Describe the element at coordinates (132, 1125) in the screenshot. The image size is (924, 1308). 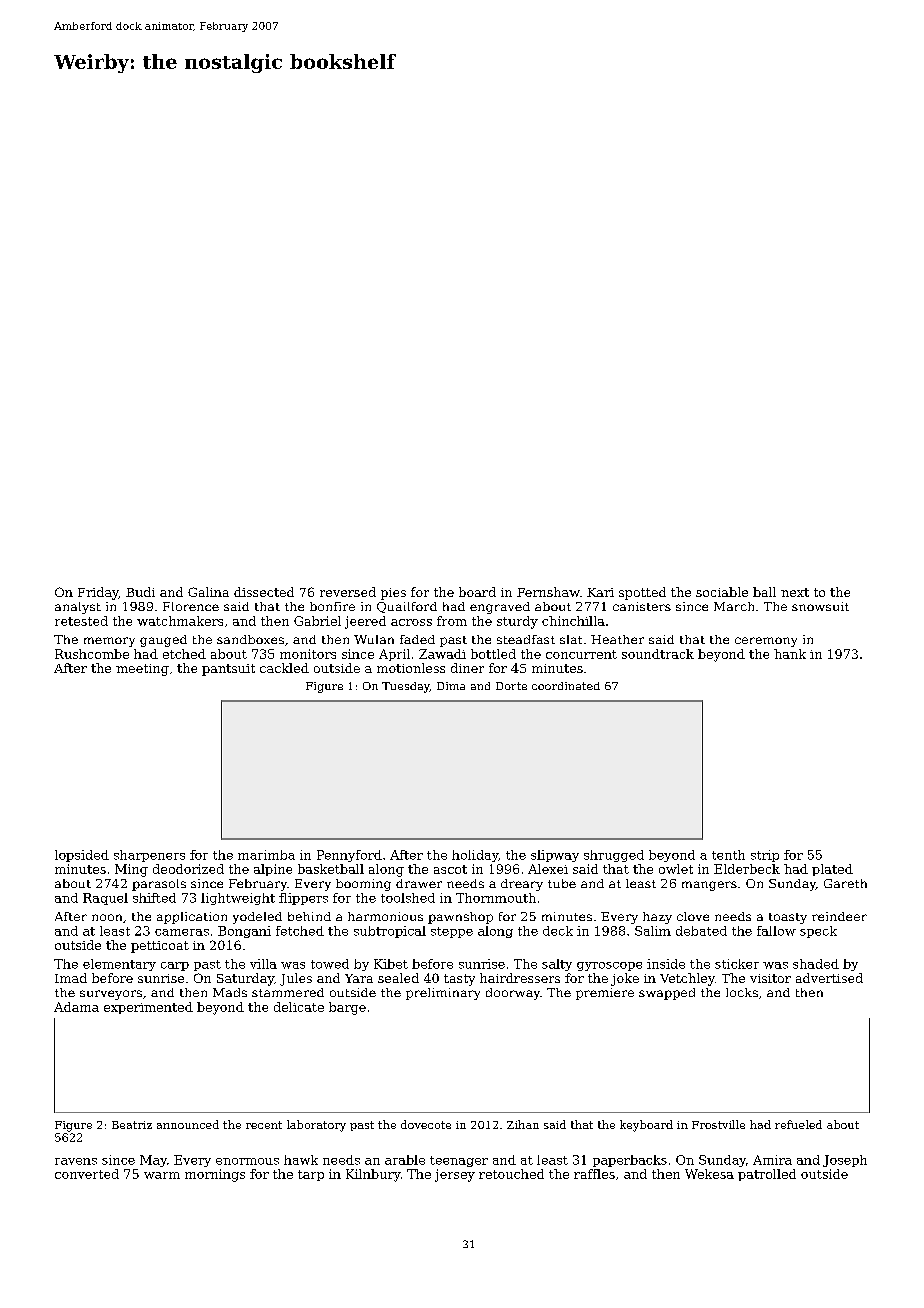
I see `Beatriz` at that location.
